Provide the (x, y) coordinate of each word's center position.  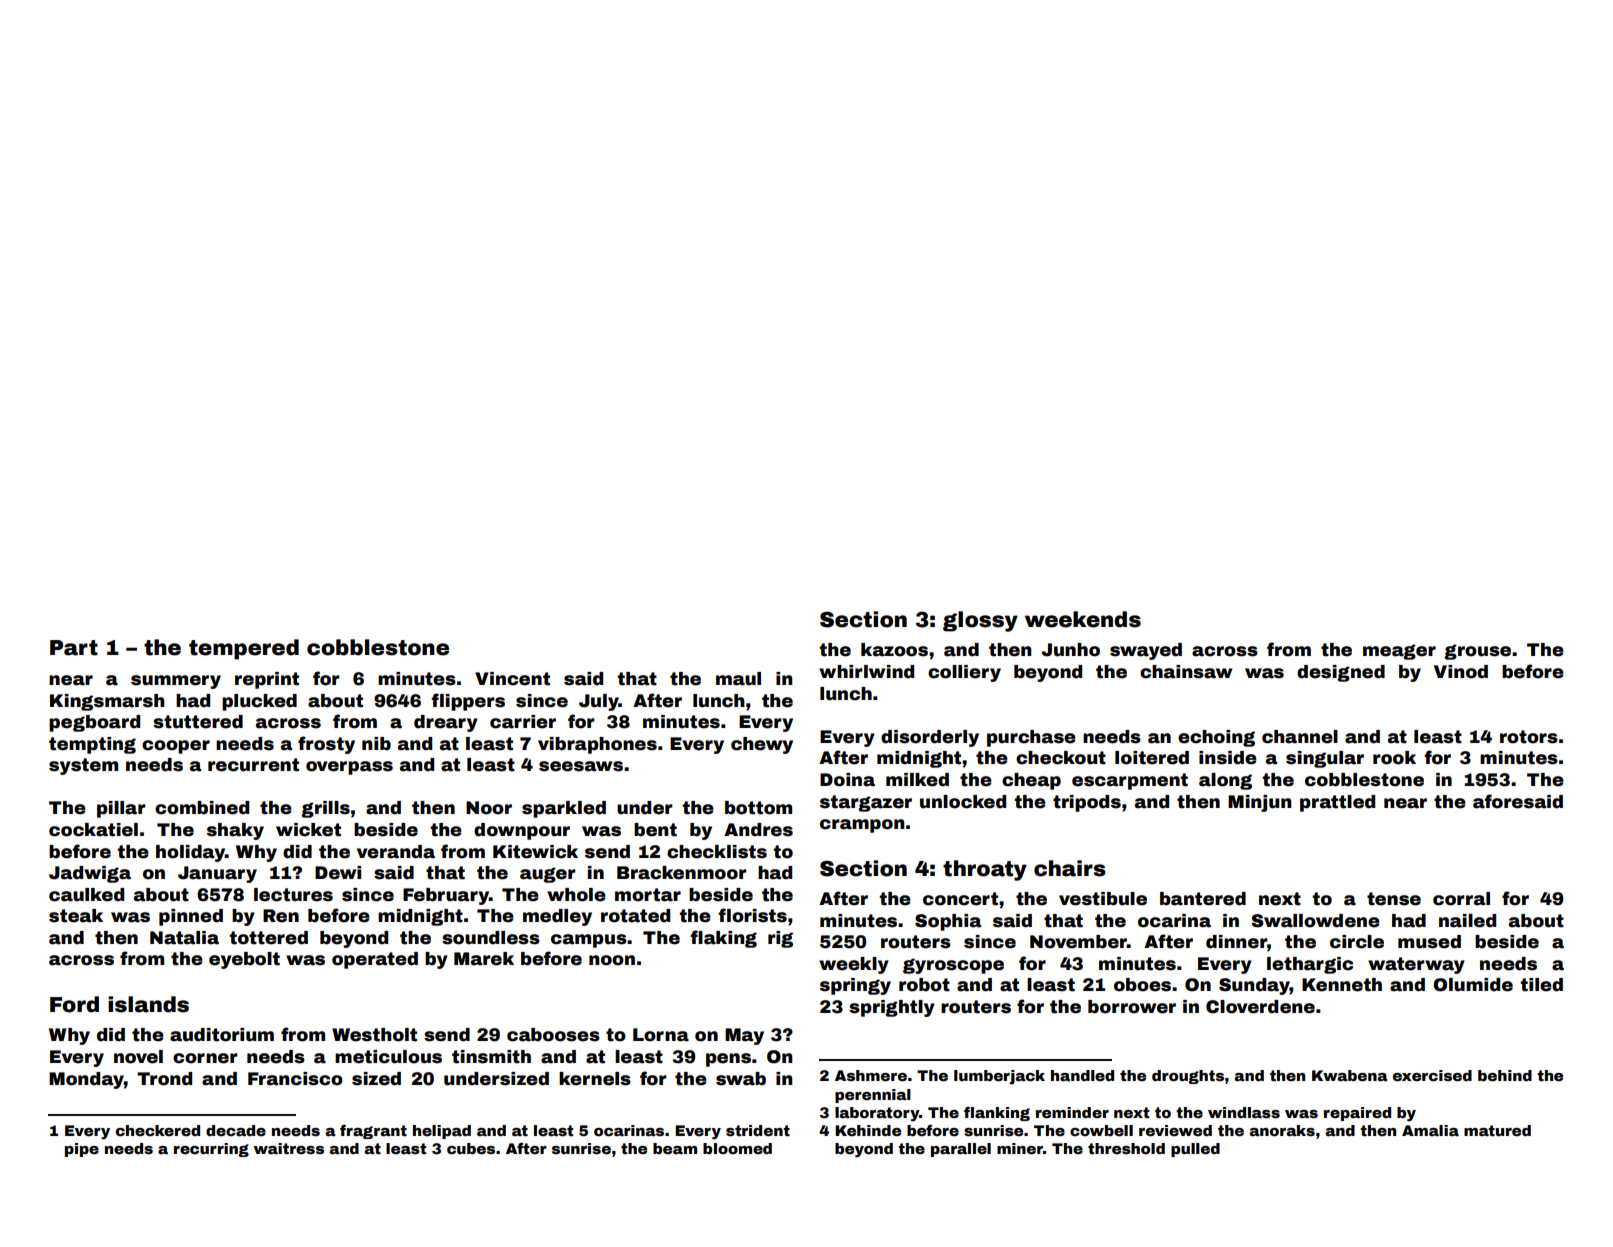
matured (1497, 1130)
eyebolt (244, 960)
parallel (961, 1150)
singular (1325, 759)
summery (176, 682)
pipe (82, 1150)
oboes (1142, 985)
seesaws (581, 766)
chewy (762, 745)
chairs (1070, 868)
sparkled (564, 809)
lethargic (1310, 965)
